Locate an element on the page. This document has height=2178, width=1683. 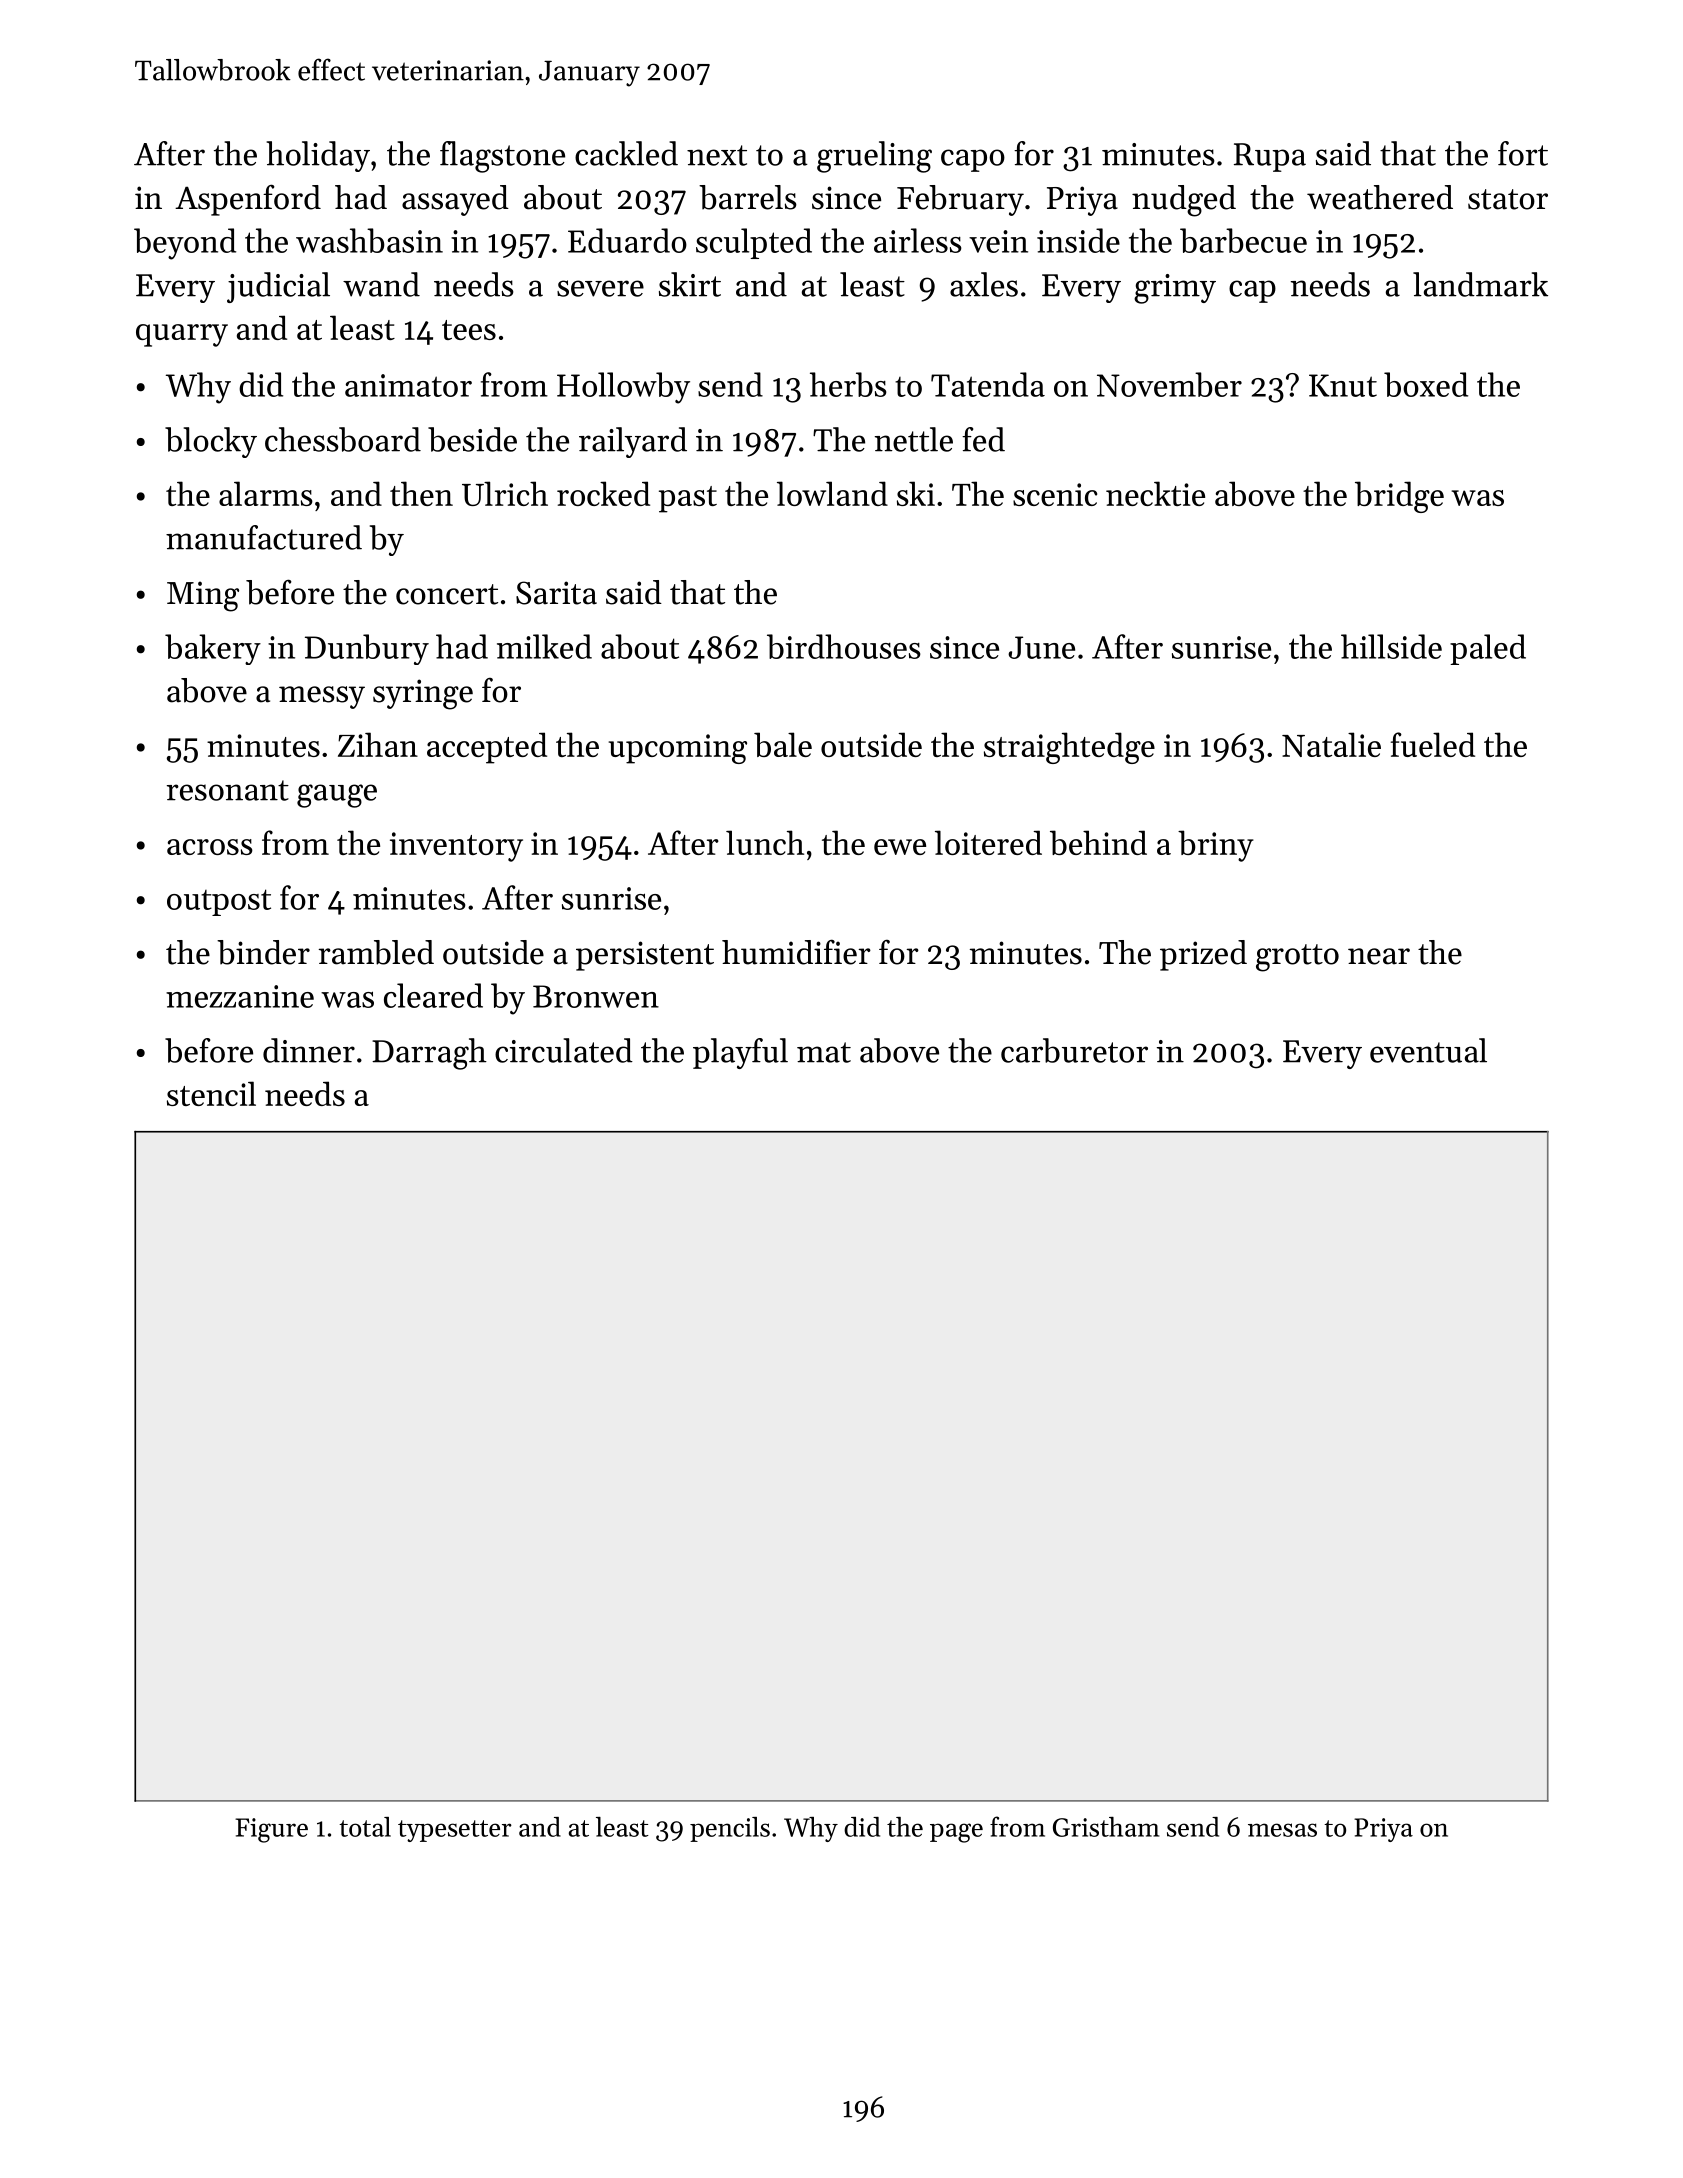
capo is located at coordinates (973, 160).
